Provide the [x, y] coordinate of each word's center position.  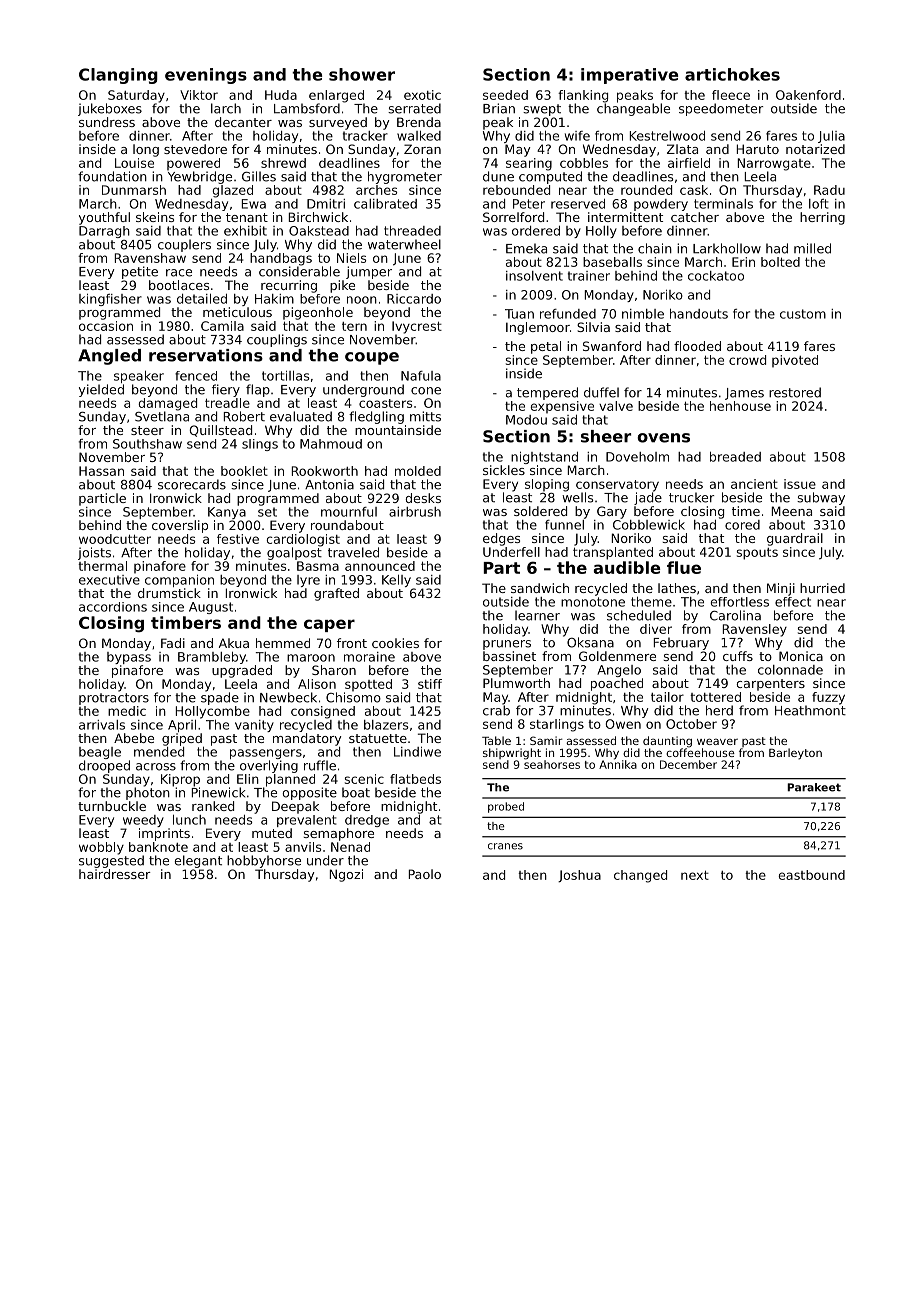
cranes [505, 846]
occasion [106, 326]
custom [803, 314]
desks [423, 498]
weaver [717, 741]
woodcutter [115, 539]
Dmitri [326, 204]
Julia [831, 137]
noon [362, 300]
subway [821, 498]
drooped [104, 766]
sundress [107, 122]
